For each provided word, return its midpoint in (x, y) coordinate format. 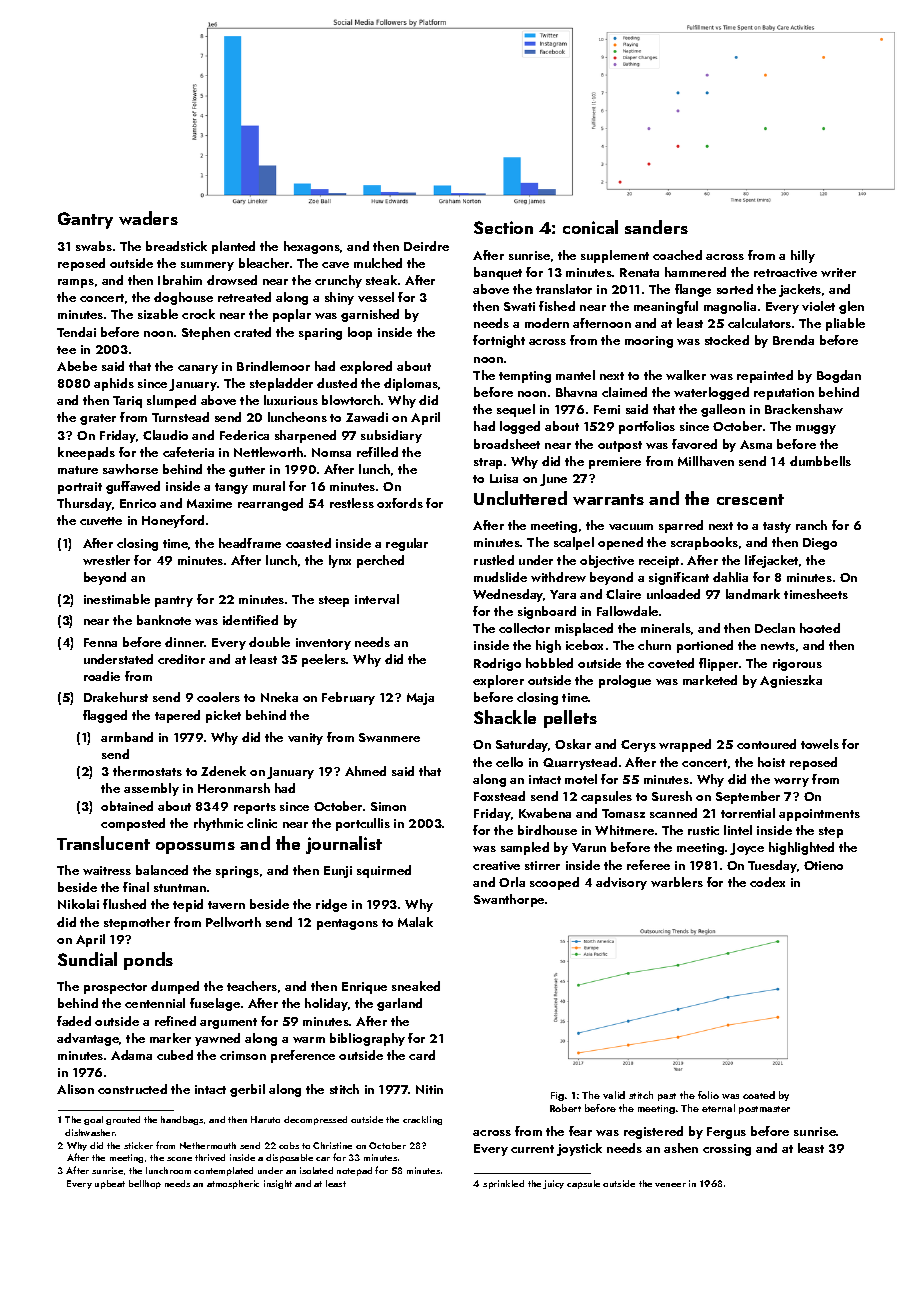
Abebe (77, 366)
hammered (695, 272)
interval (377, 599)
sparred (681, 526)
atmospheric (233, 1184)
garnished (370, 315)
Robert (565, 1108)
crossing (727, 1150)
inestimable (117, 599)
